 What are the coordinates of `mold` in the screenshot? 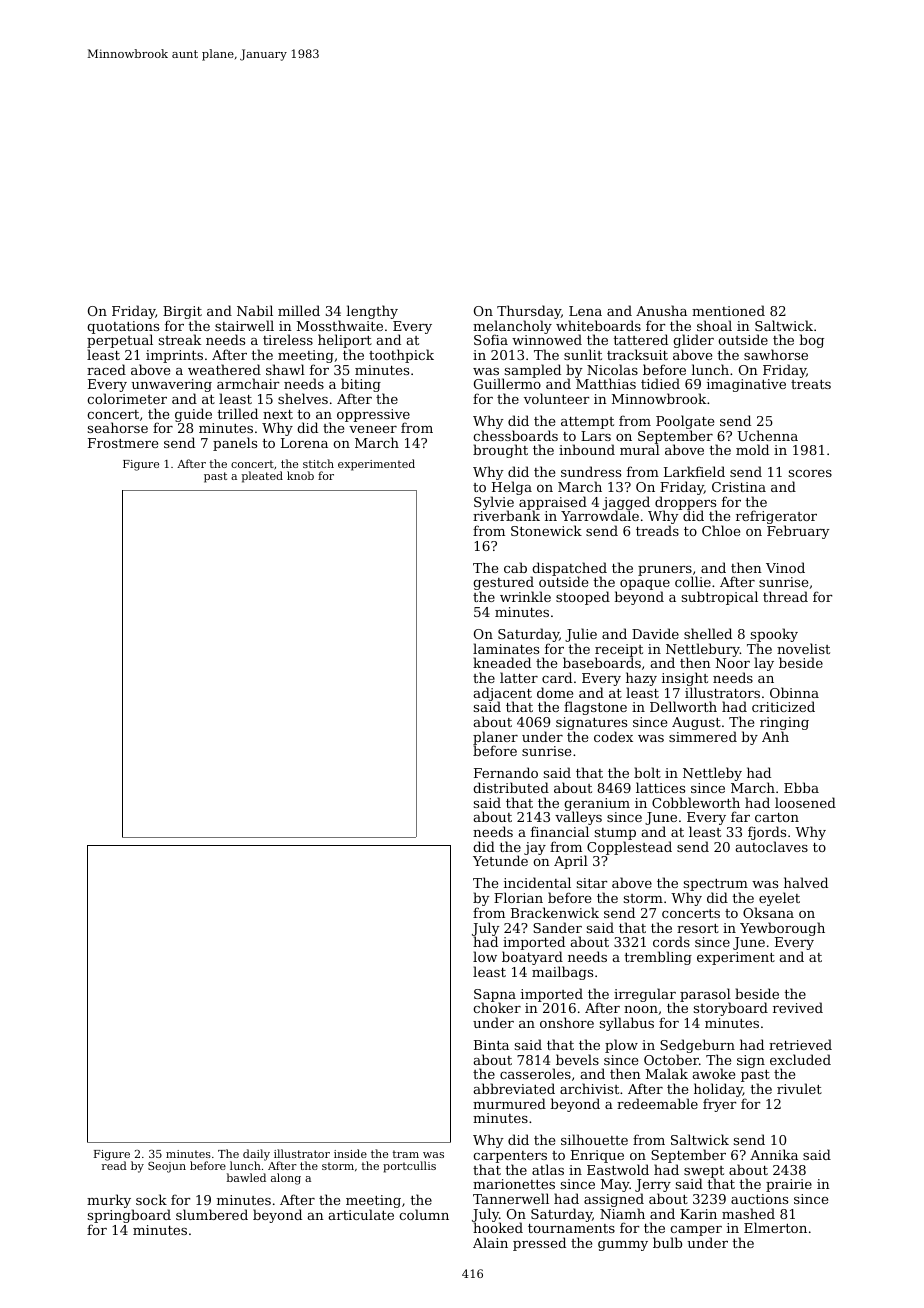 It's located at (752, 449).
